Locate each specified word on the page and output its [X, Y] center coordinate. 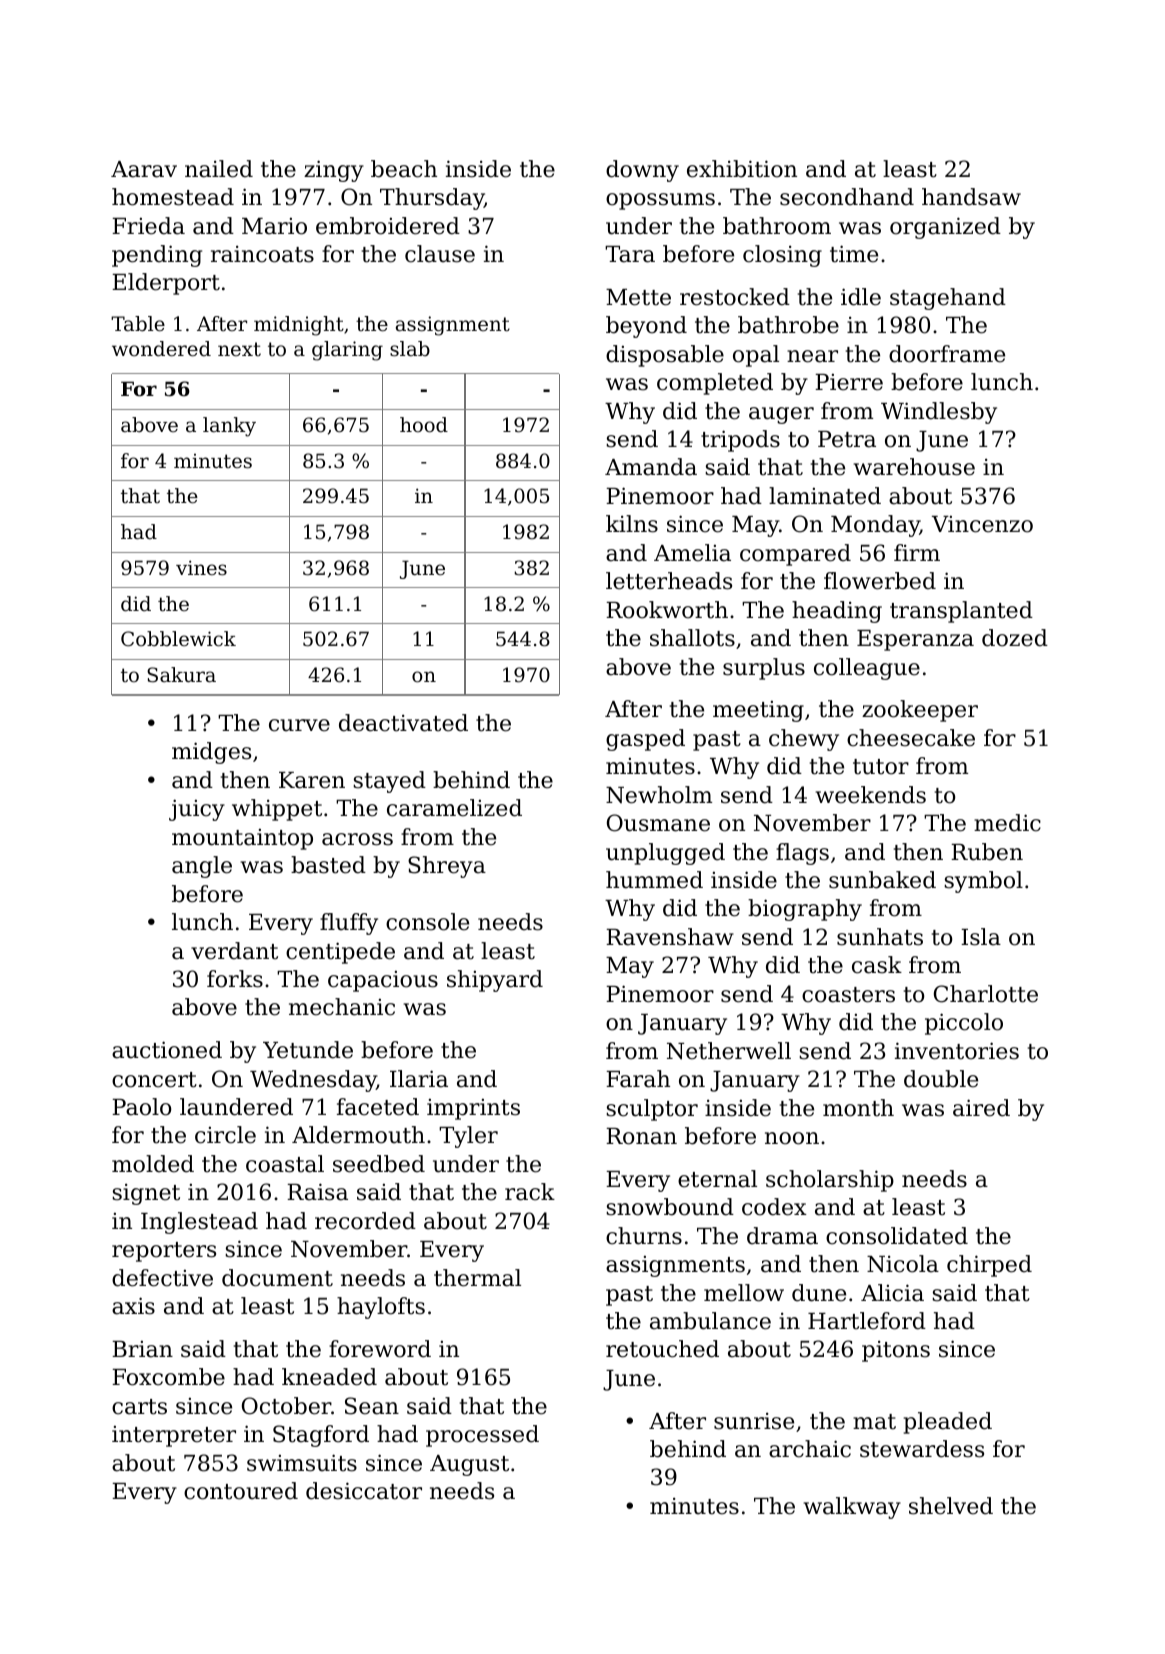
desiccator [364, 1491]
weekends [871, 795]
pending [157, 256]
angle [202, 867]
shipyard [495, 981]
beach [404, 169]
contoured [241, 1491]
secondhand [847, 197]
